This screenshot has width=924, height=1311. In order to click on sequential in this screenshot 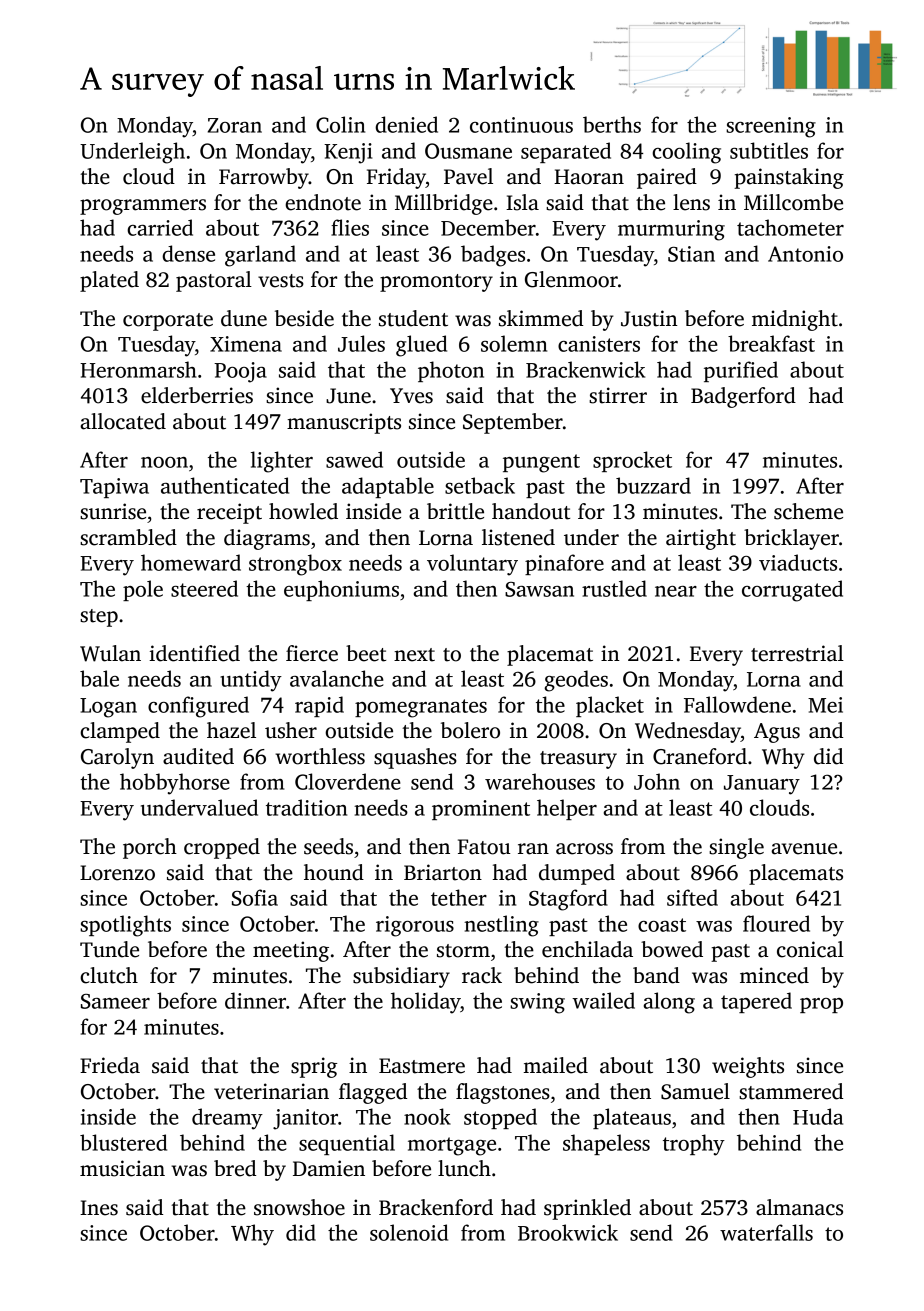, I will do `click(347, 1144)`.
